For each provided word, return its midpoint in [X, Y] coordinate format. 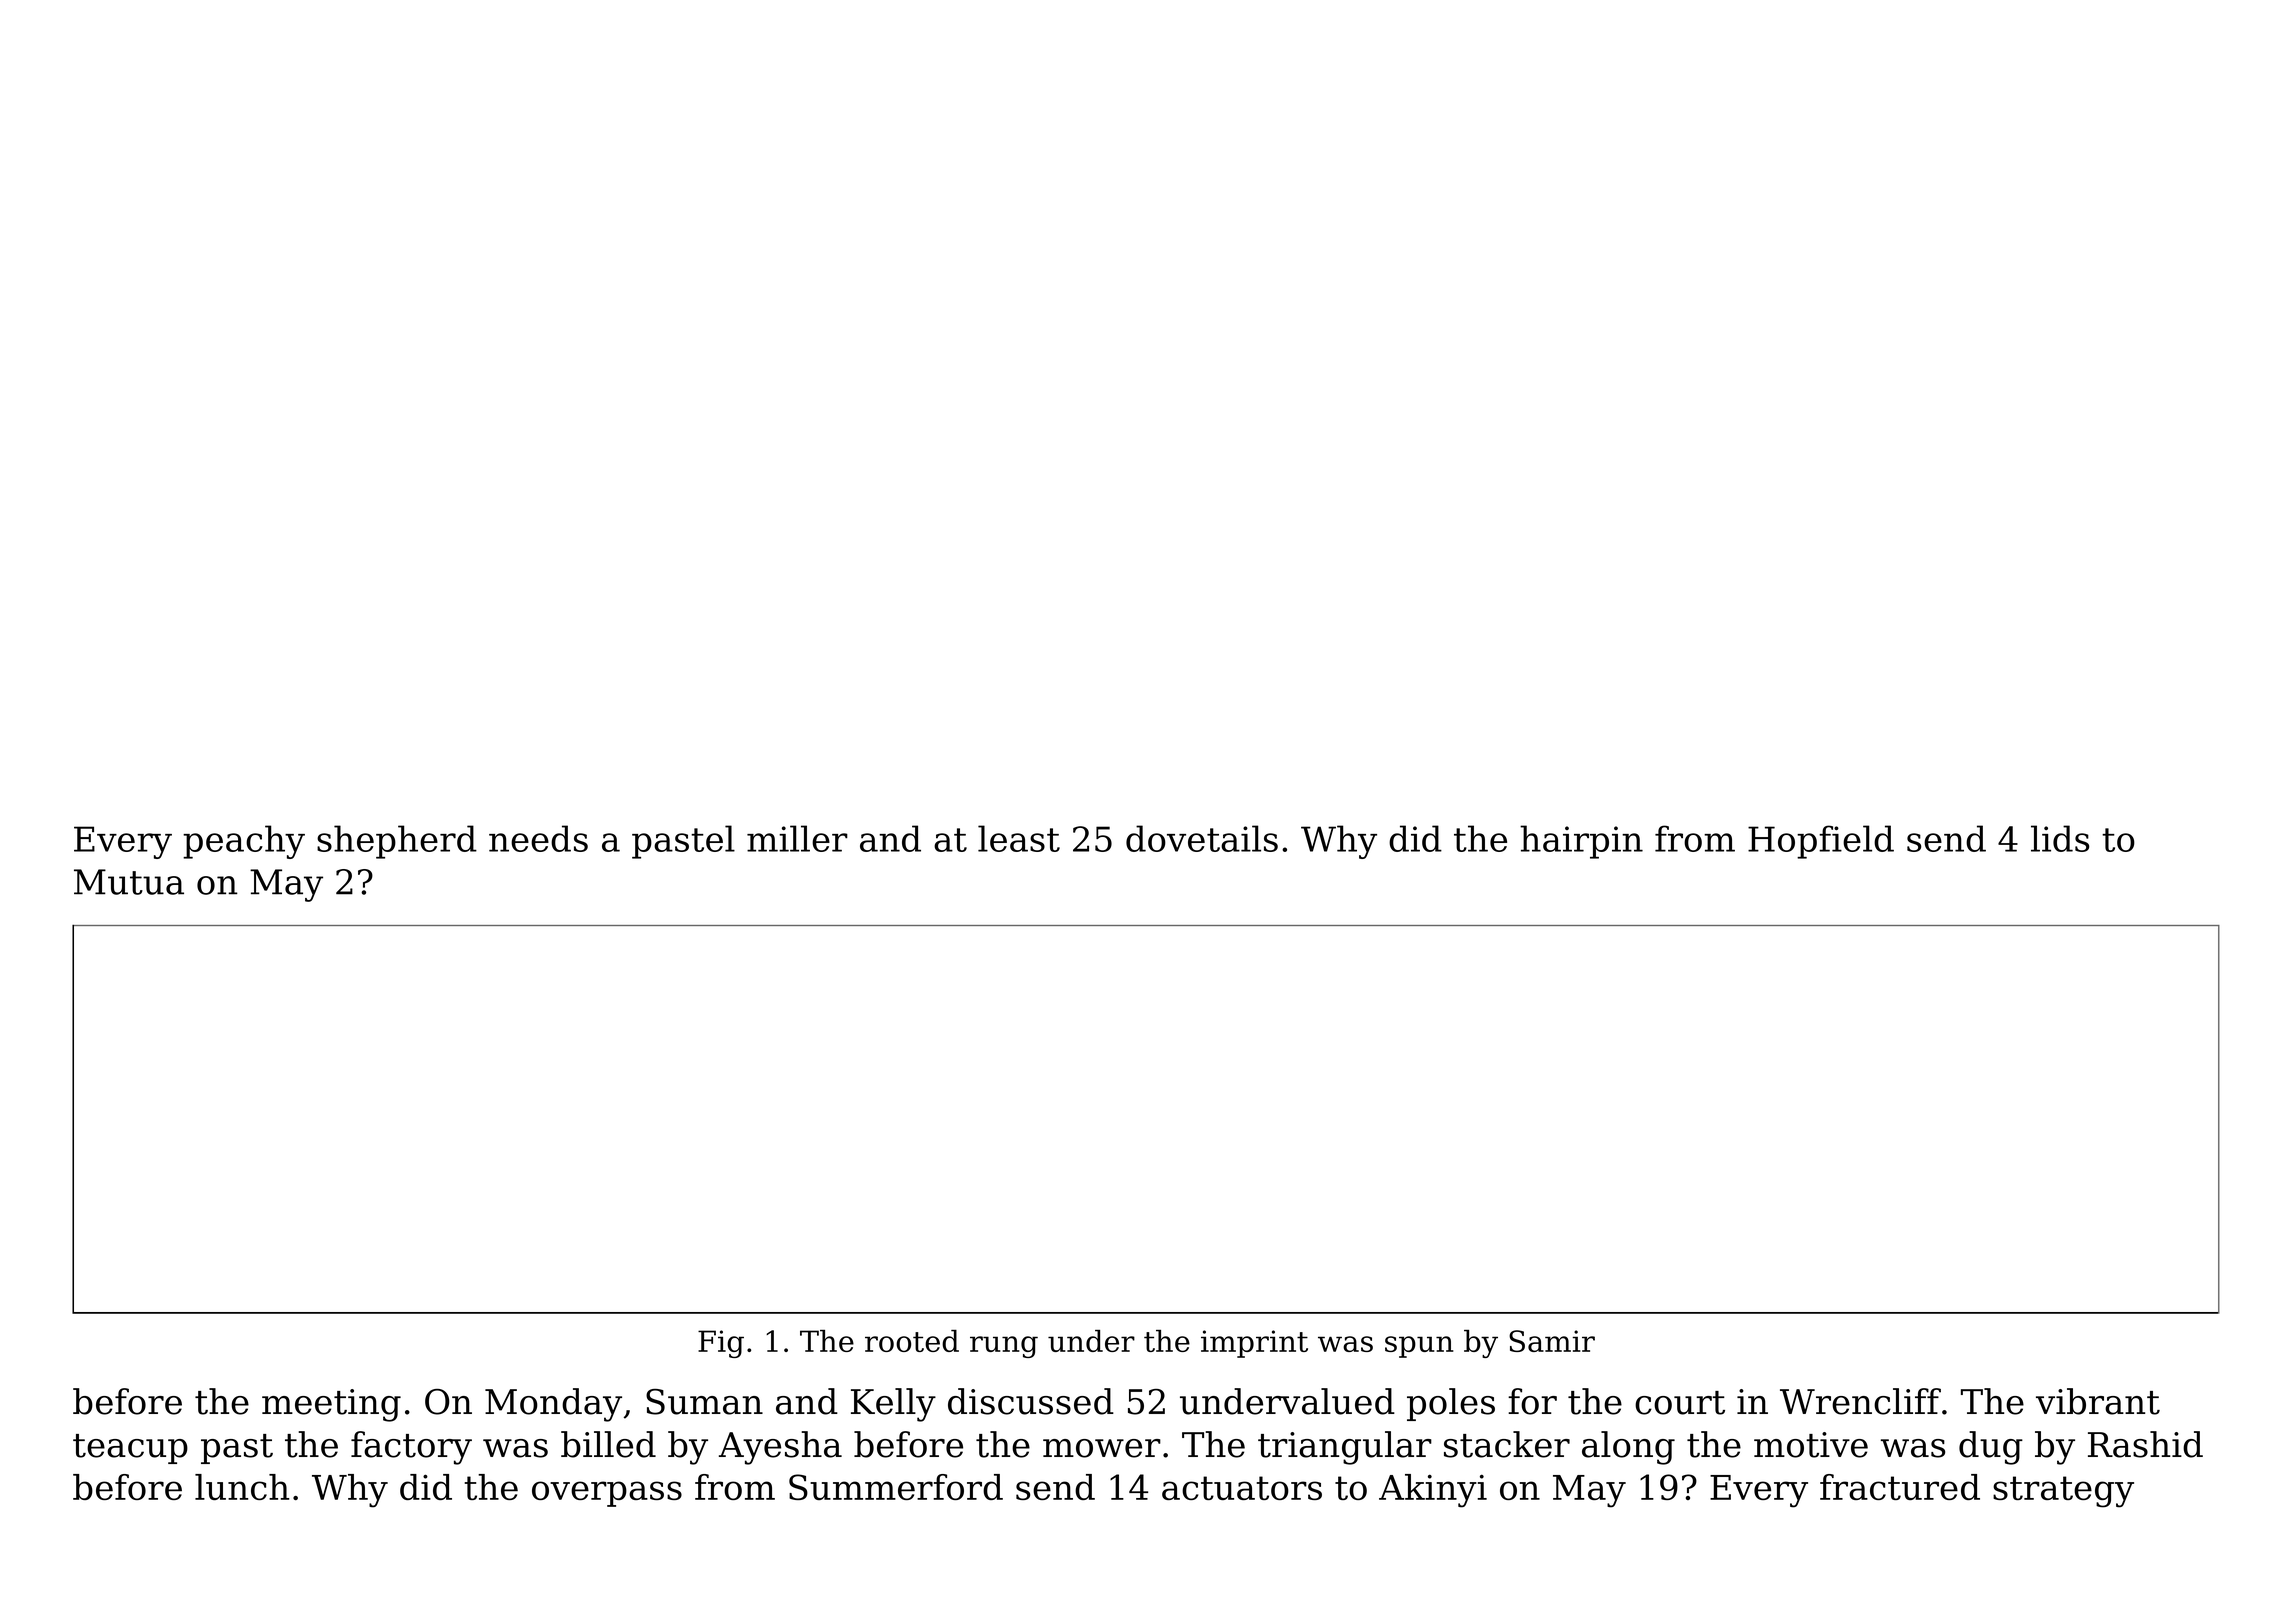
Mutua [129, 882]
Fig [721, 1344]
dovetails [1202, 838]
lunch [242, 1487]
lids [2060, 838]
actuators [1242, 1488]
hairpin [1581, 842]
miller [797, 838]
